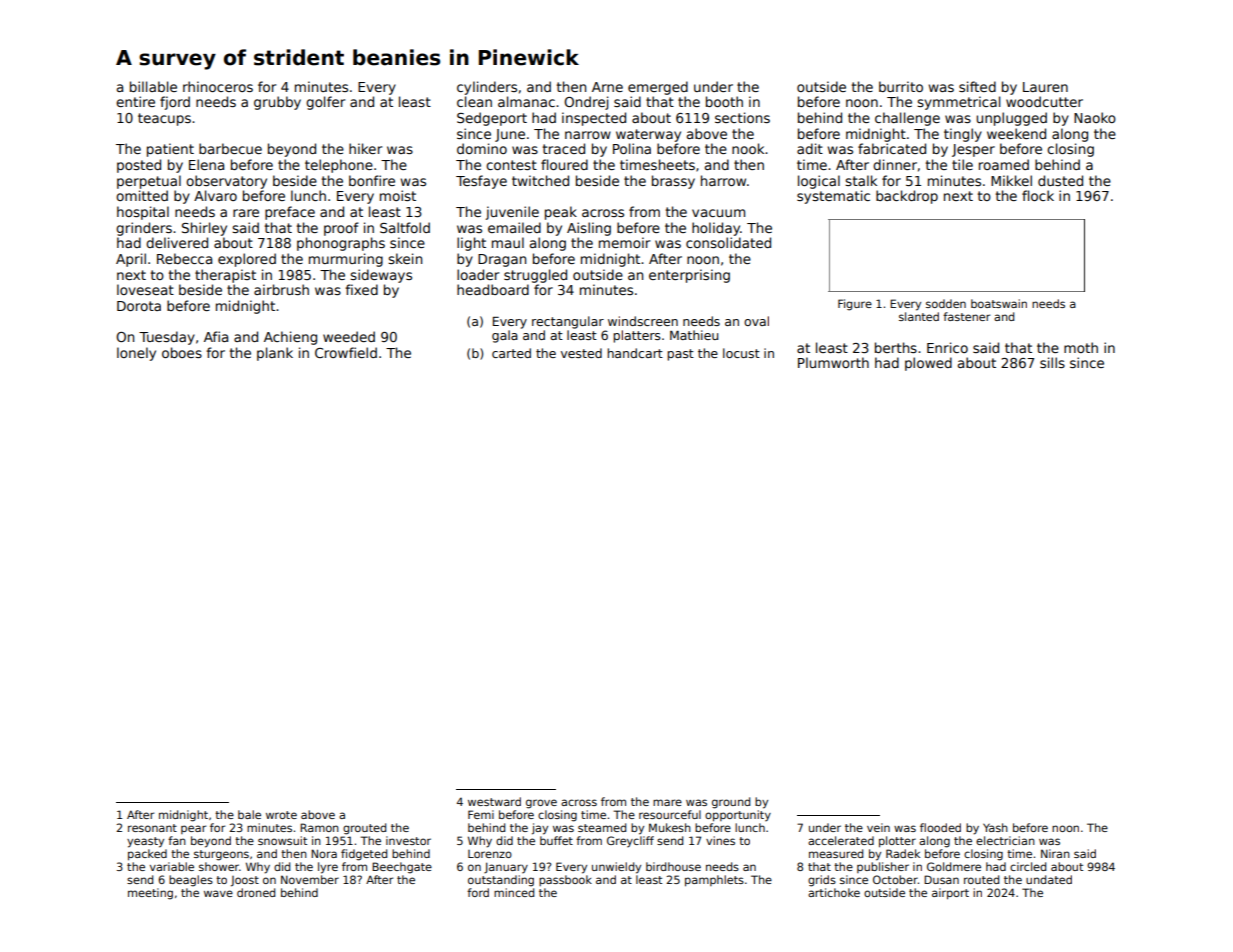 This document has width=1233, height=952. Describe the element at coordinates (833, 362) in the document. I see `Plumworth` at that location.
